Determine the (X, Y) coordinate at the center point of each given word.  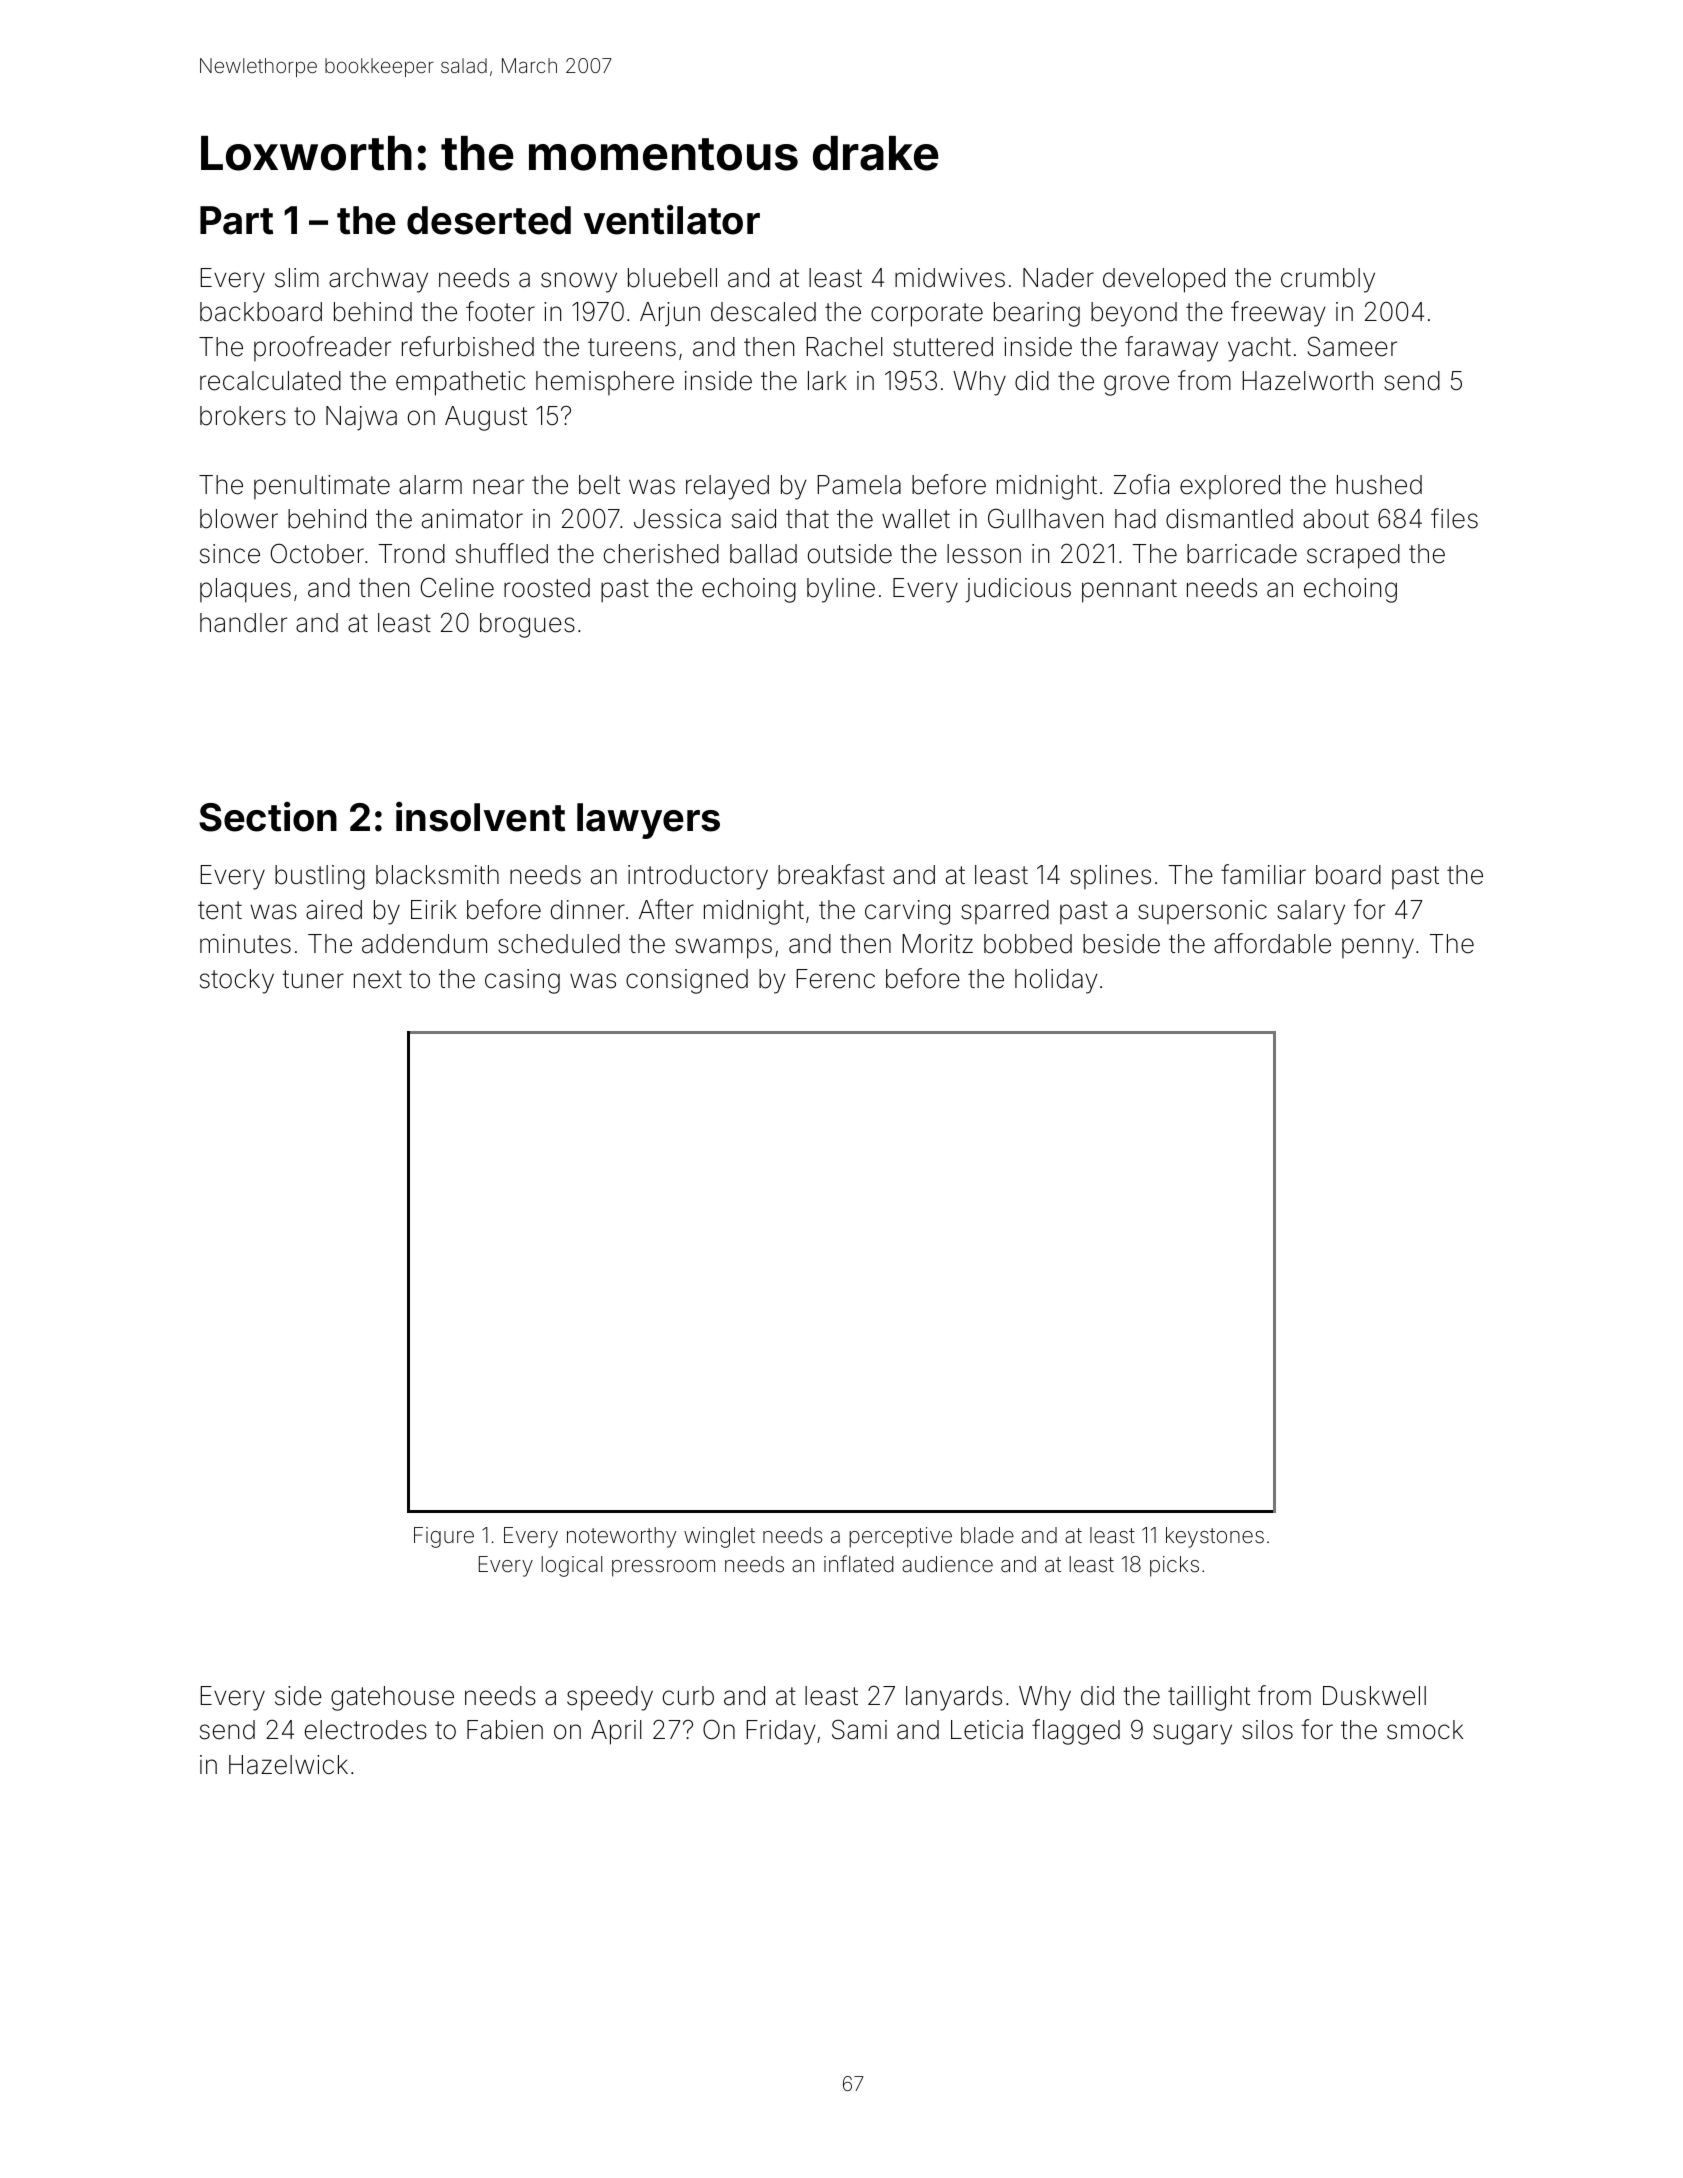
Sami (859, 1729)
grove (1136, 385)
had (1135, 519)
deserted (489, 220)
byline (841, 590)
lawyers (648, 821)
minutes (245, 944)
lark (827, 381)
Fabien (505, 1730)
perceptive (900, 1537)
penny (1378, 948)
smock (1425, 1730)
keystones (1215, 1537)
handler (243, 623)
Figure (444, 1537)
